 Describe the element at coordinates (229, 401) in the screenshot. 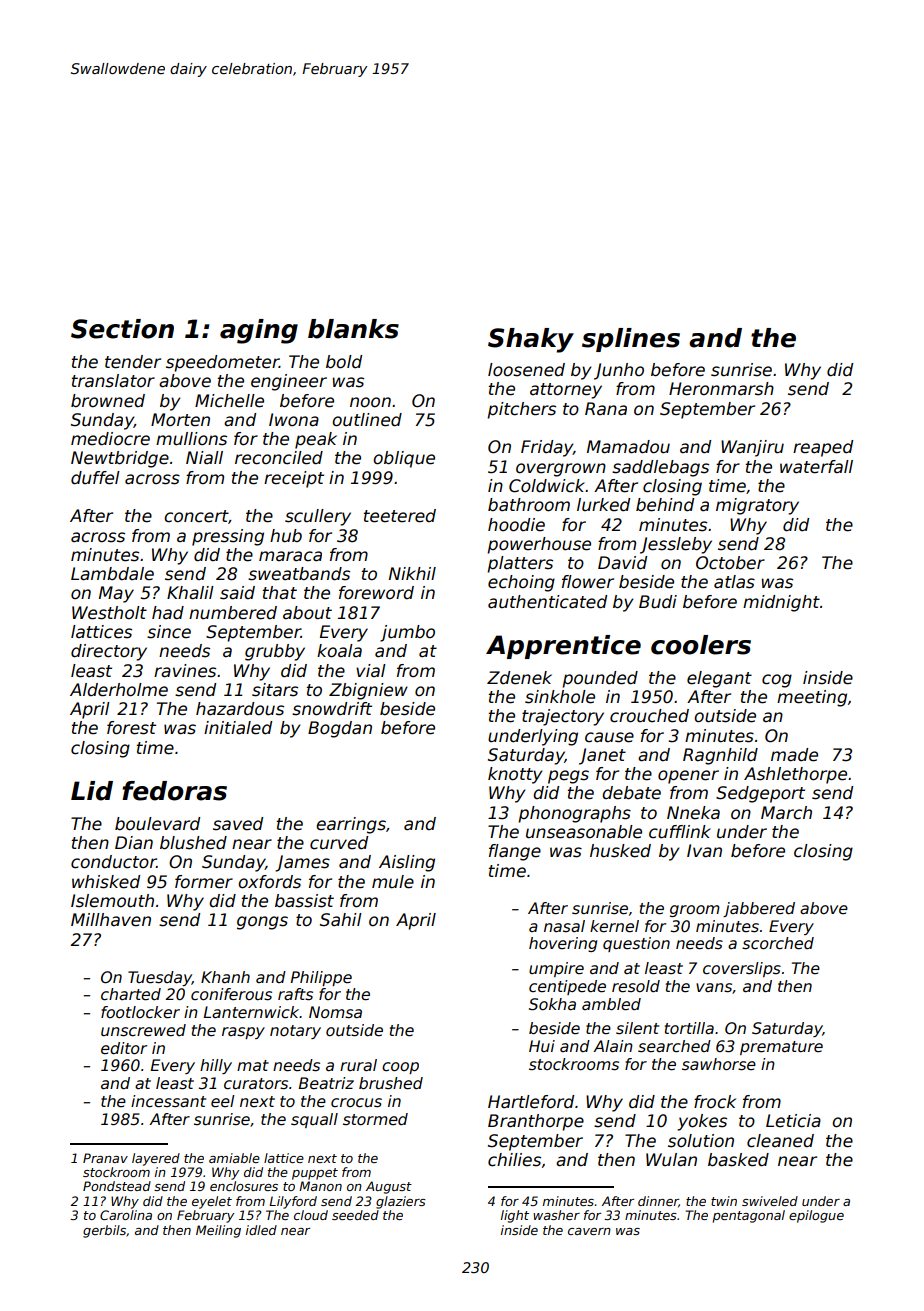

I see `Michelle` at that location.
